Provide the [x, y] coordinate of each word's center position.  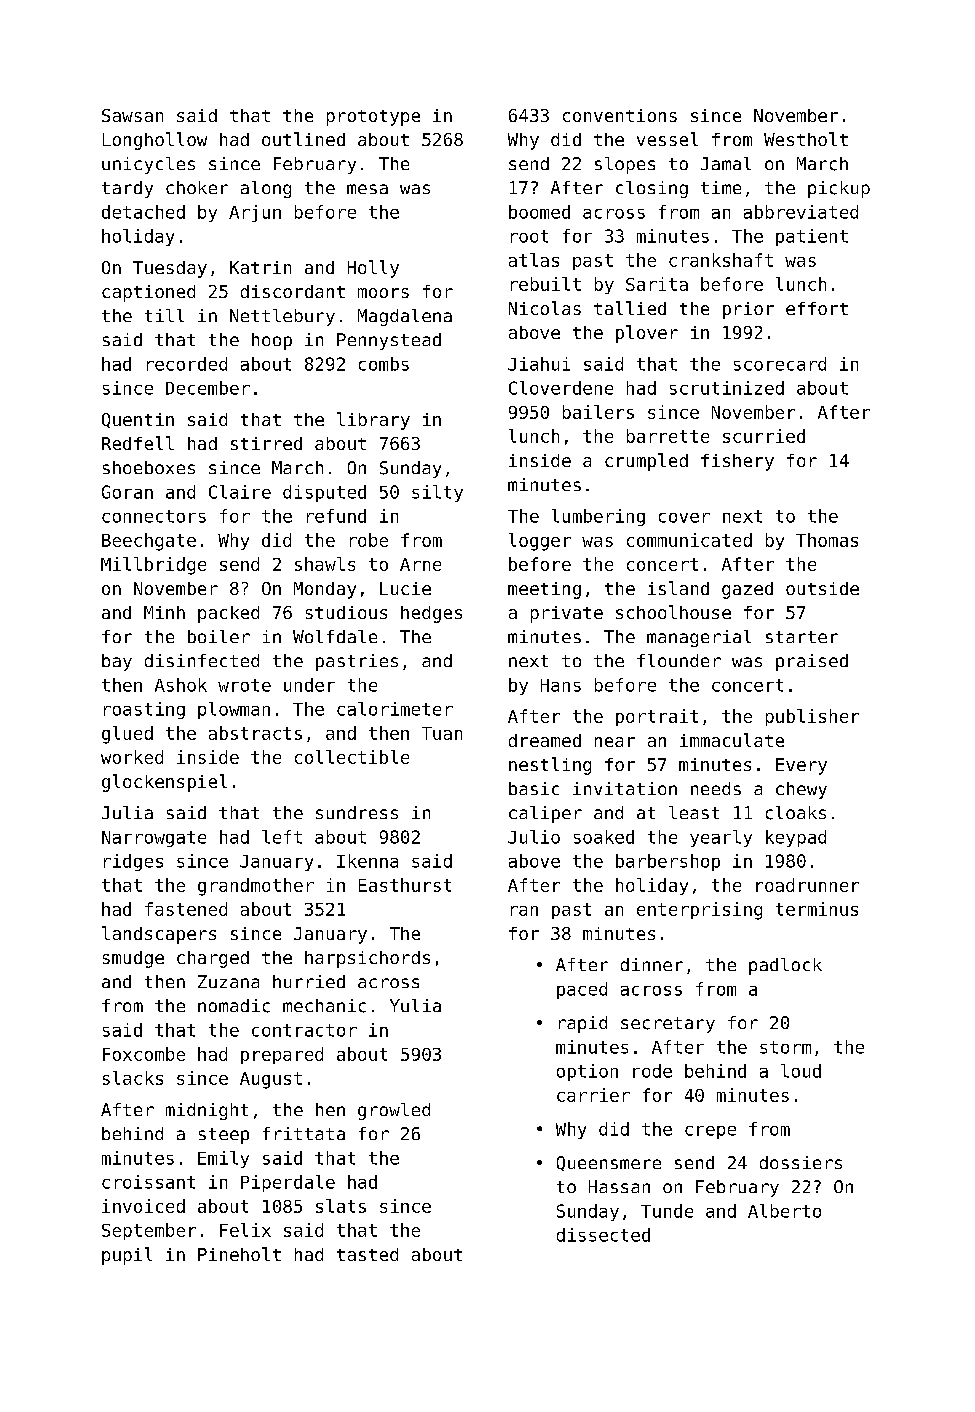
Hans [561, 685]
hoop [272, 341]
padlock [785, 966]
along [266, 189]
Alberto [784, 1211]
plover [647, 334]
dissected [603, 1235]
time [721, 187]
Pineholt [239, 1254]
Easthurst [405, 885]
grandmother [256, 887]
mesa [367, 189]
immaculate [732, 740]
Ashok [181, 685]
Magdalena [405, 317]
